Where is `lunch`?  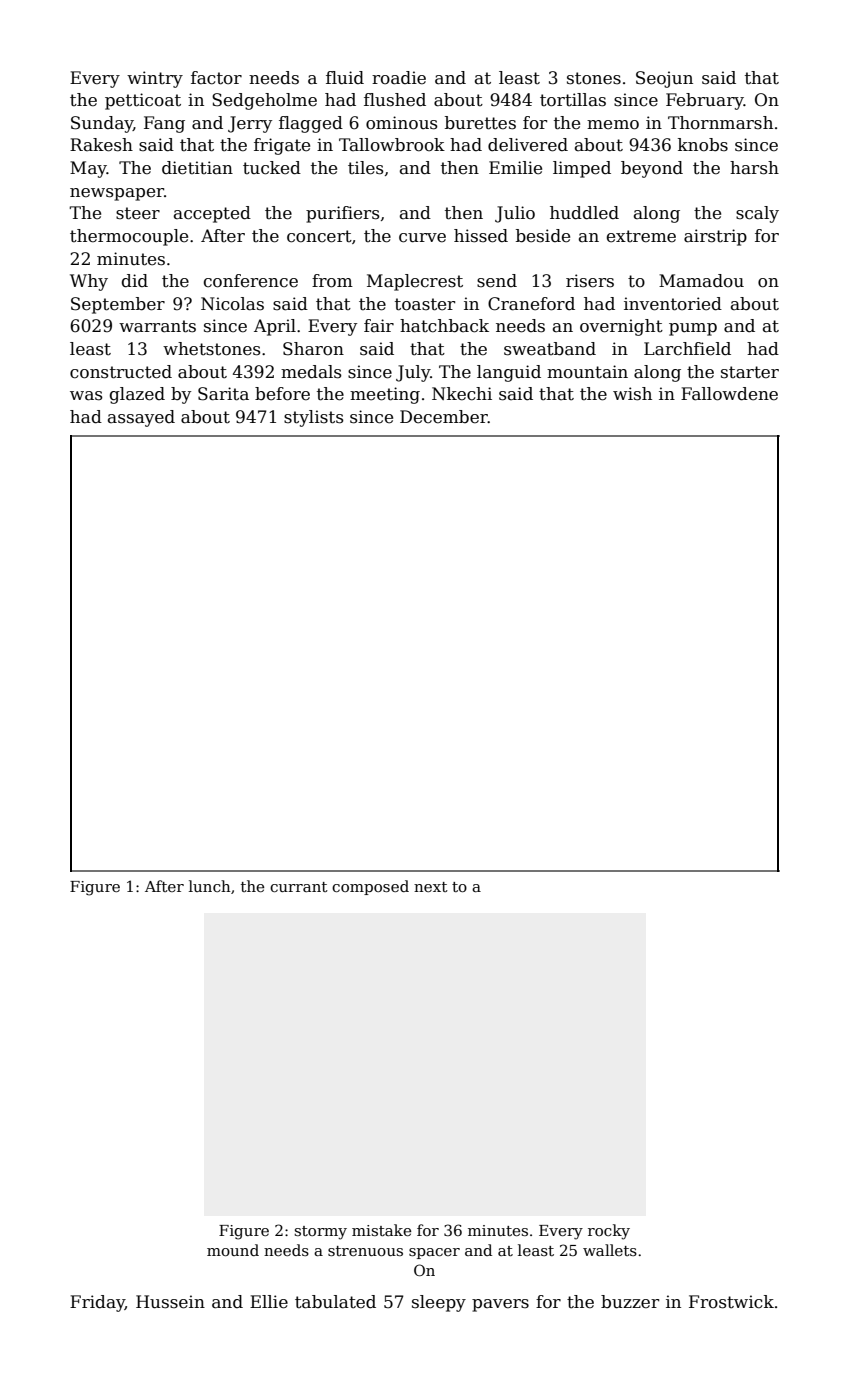 lunch is located at coordinates (210, 886).
